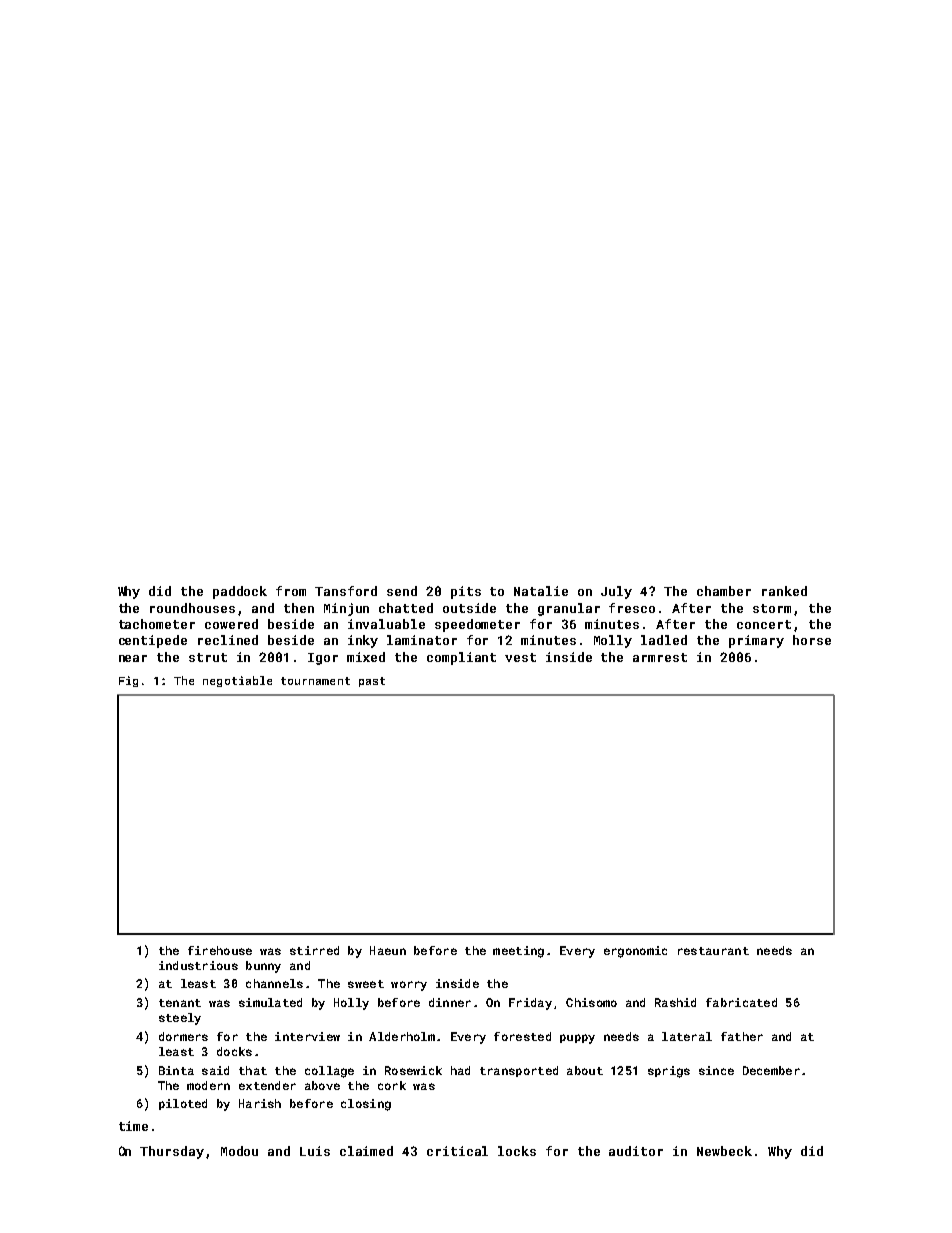 The image size is (952, 1233). Describe the element at coordinates (741, 1002) in the screenshot. I see `fabricated` at that location.
